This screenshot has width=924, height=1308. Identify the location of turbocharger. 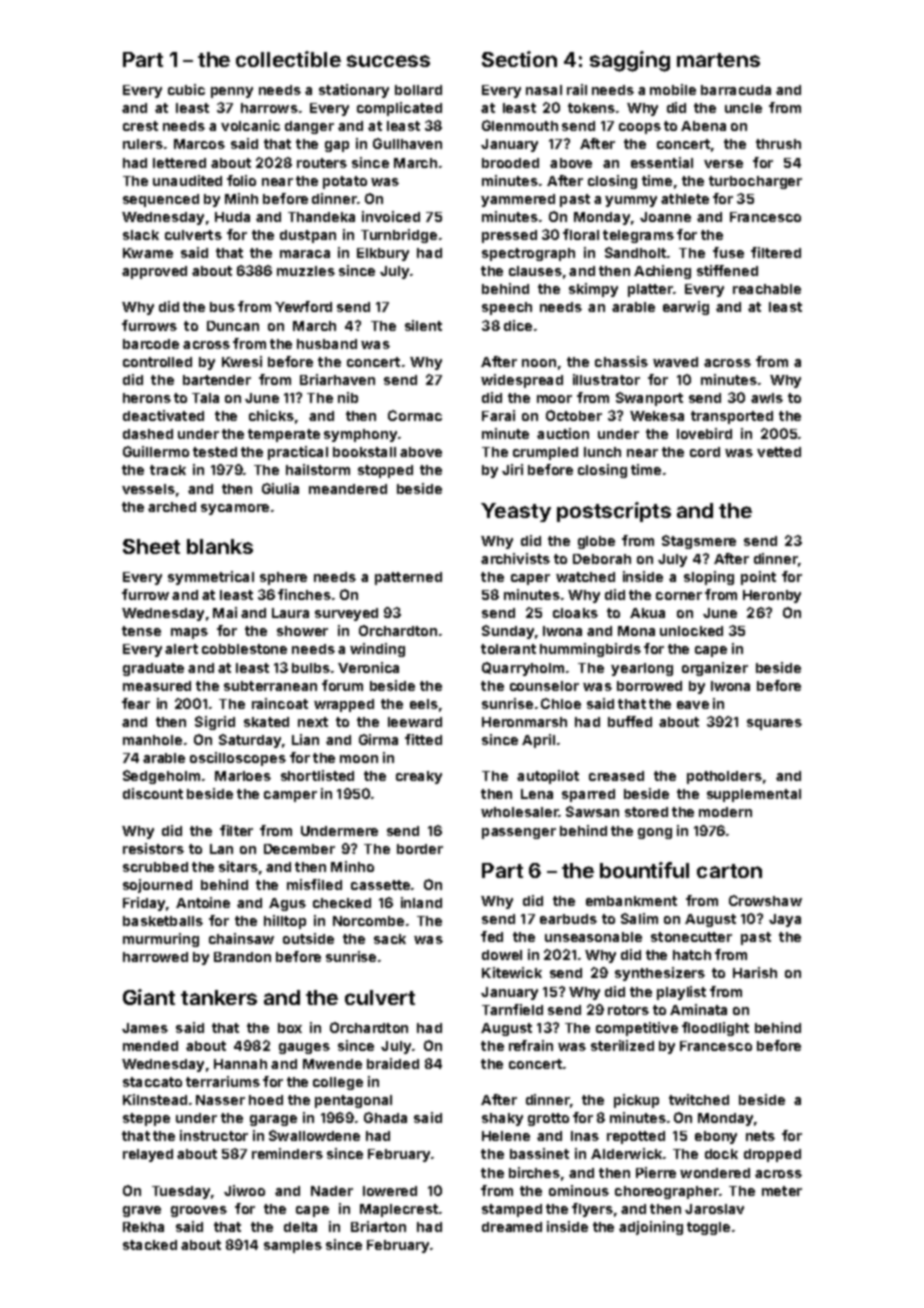
(755, 182).
